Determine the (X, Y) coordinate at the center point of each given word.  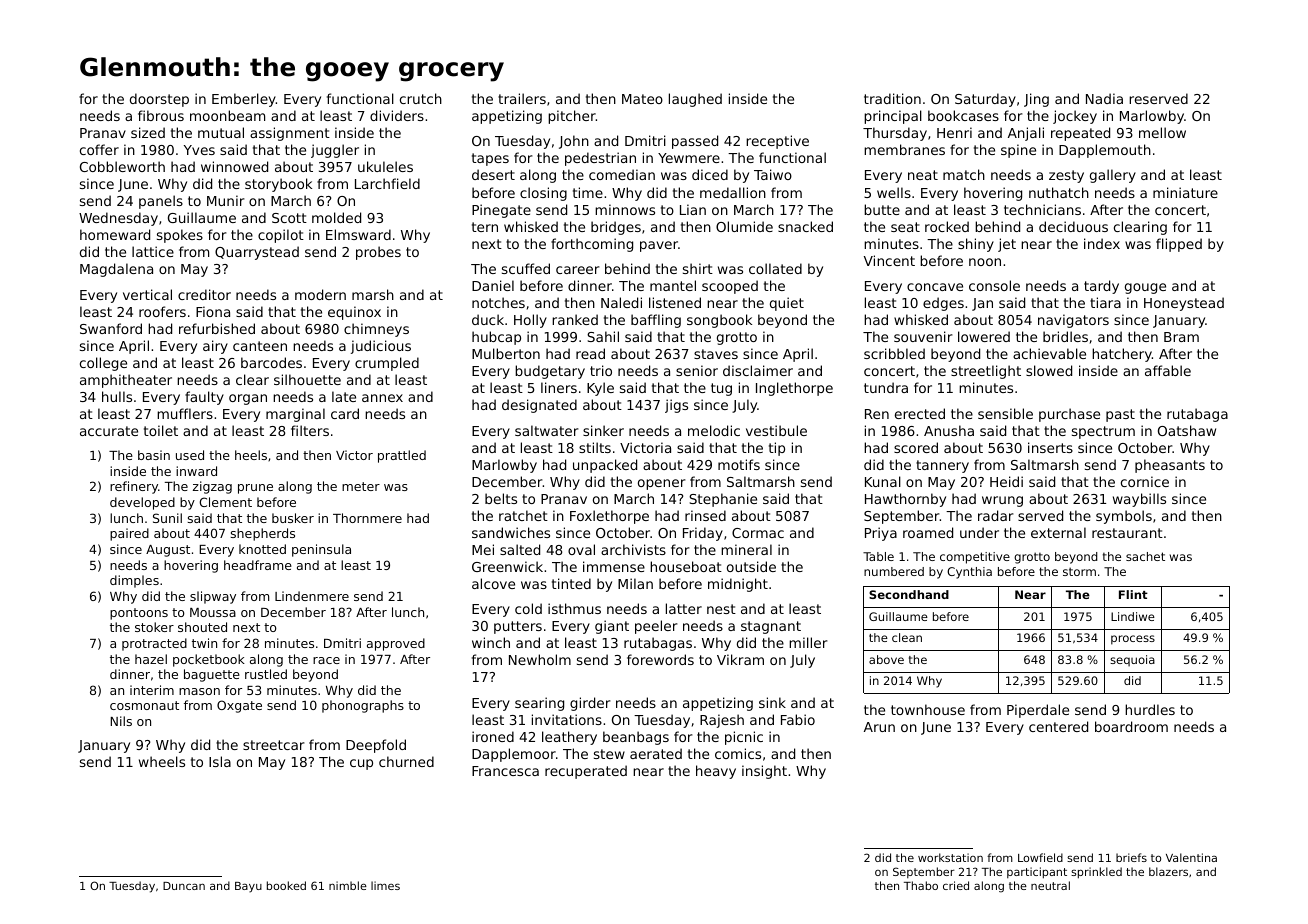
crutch (421, 98)
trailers (522, 98)
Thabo (921, 885)
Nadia (1104, 98)
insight (764, 772)
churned (406, 761)
